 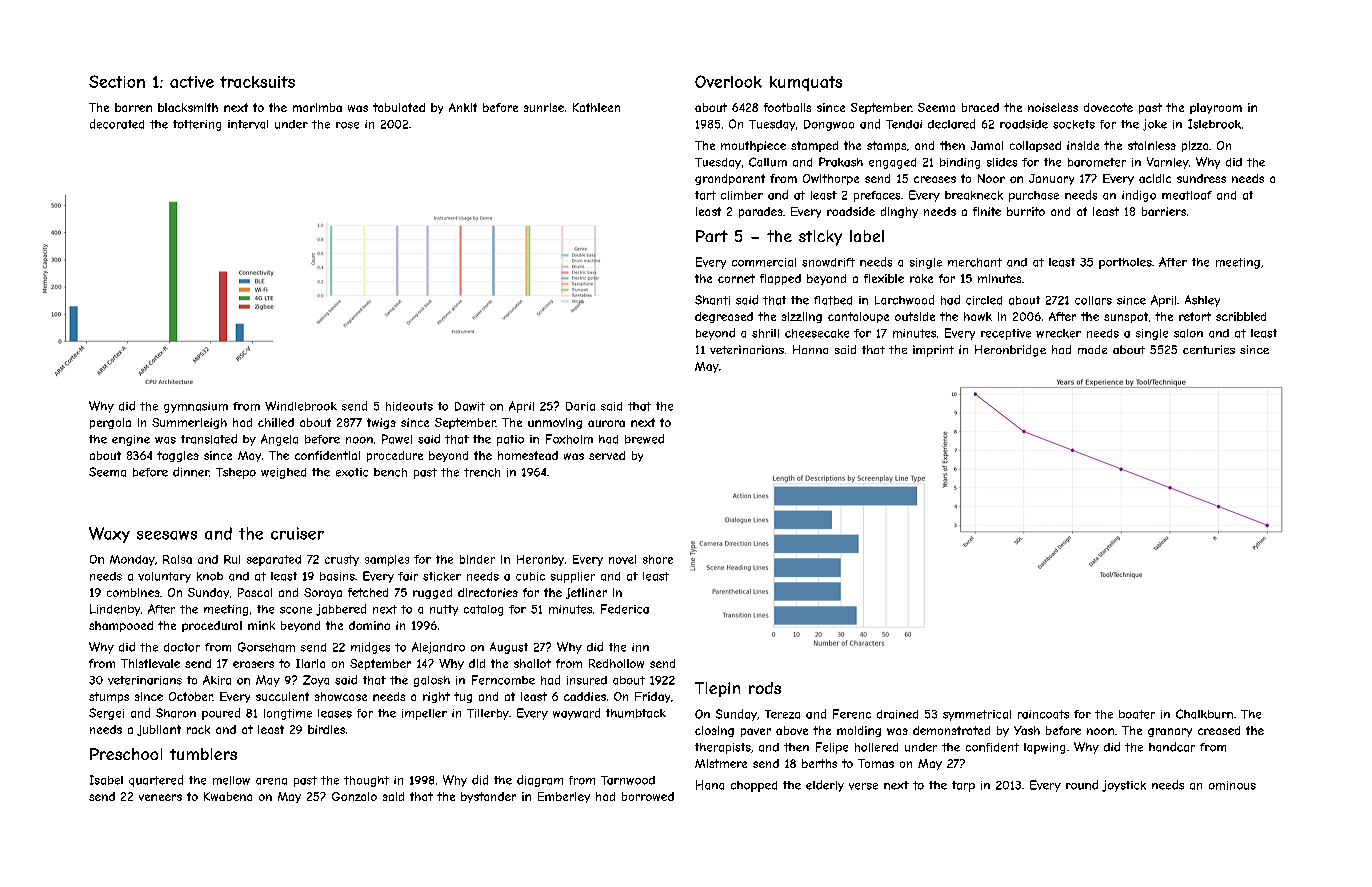 What do you see at coordinates (1204, 714) in the image?
I see `Chalkburn` at bounding box center [1204, 714].
